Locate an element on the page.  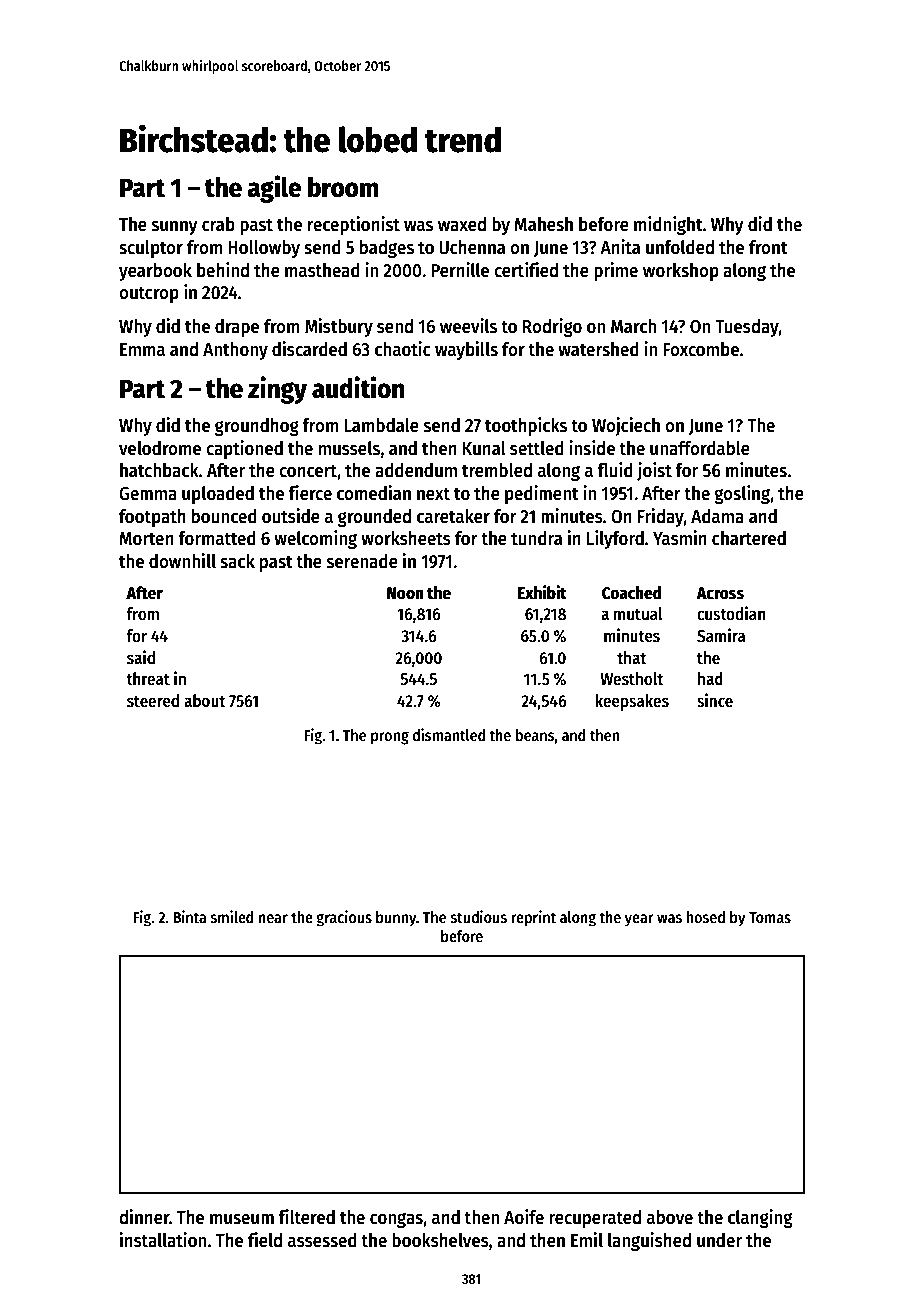
beans is located at coordinates (535, 735).
